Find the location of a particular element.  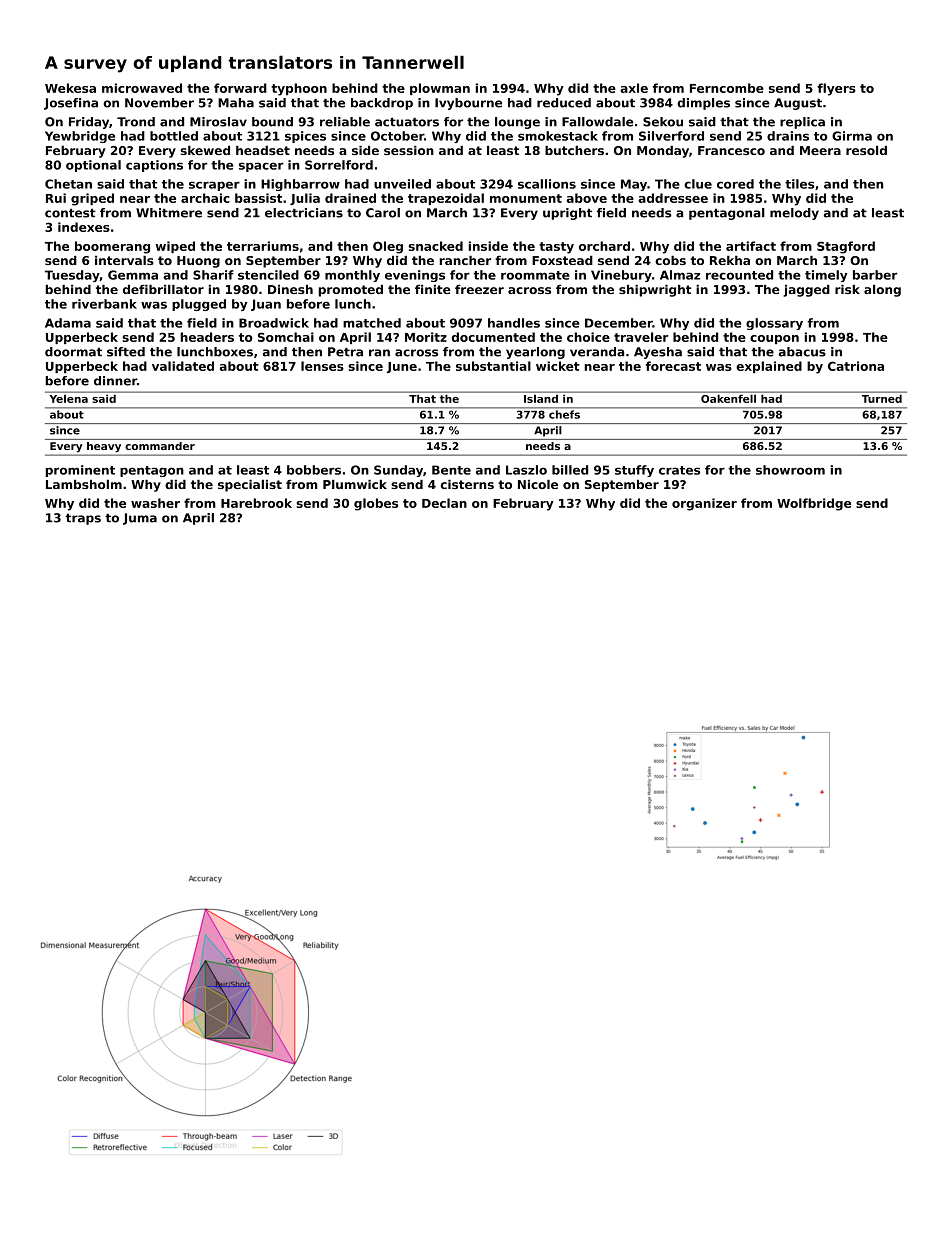

Sekou is located at coordinates (663, 122).
